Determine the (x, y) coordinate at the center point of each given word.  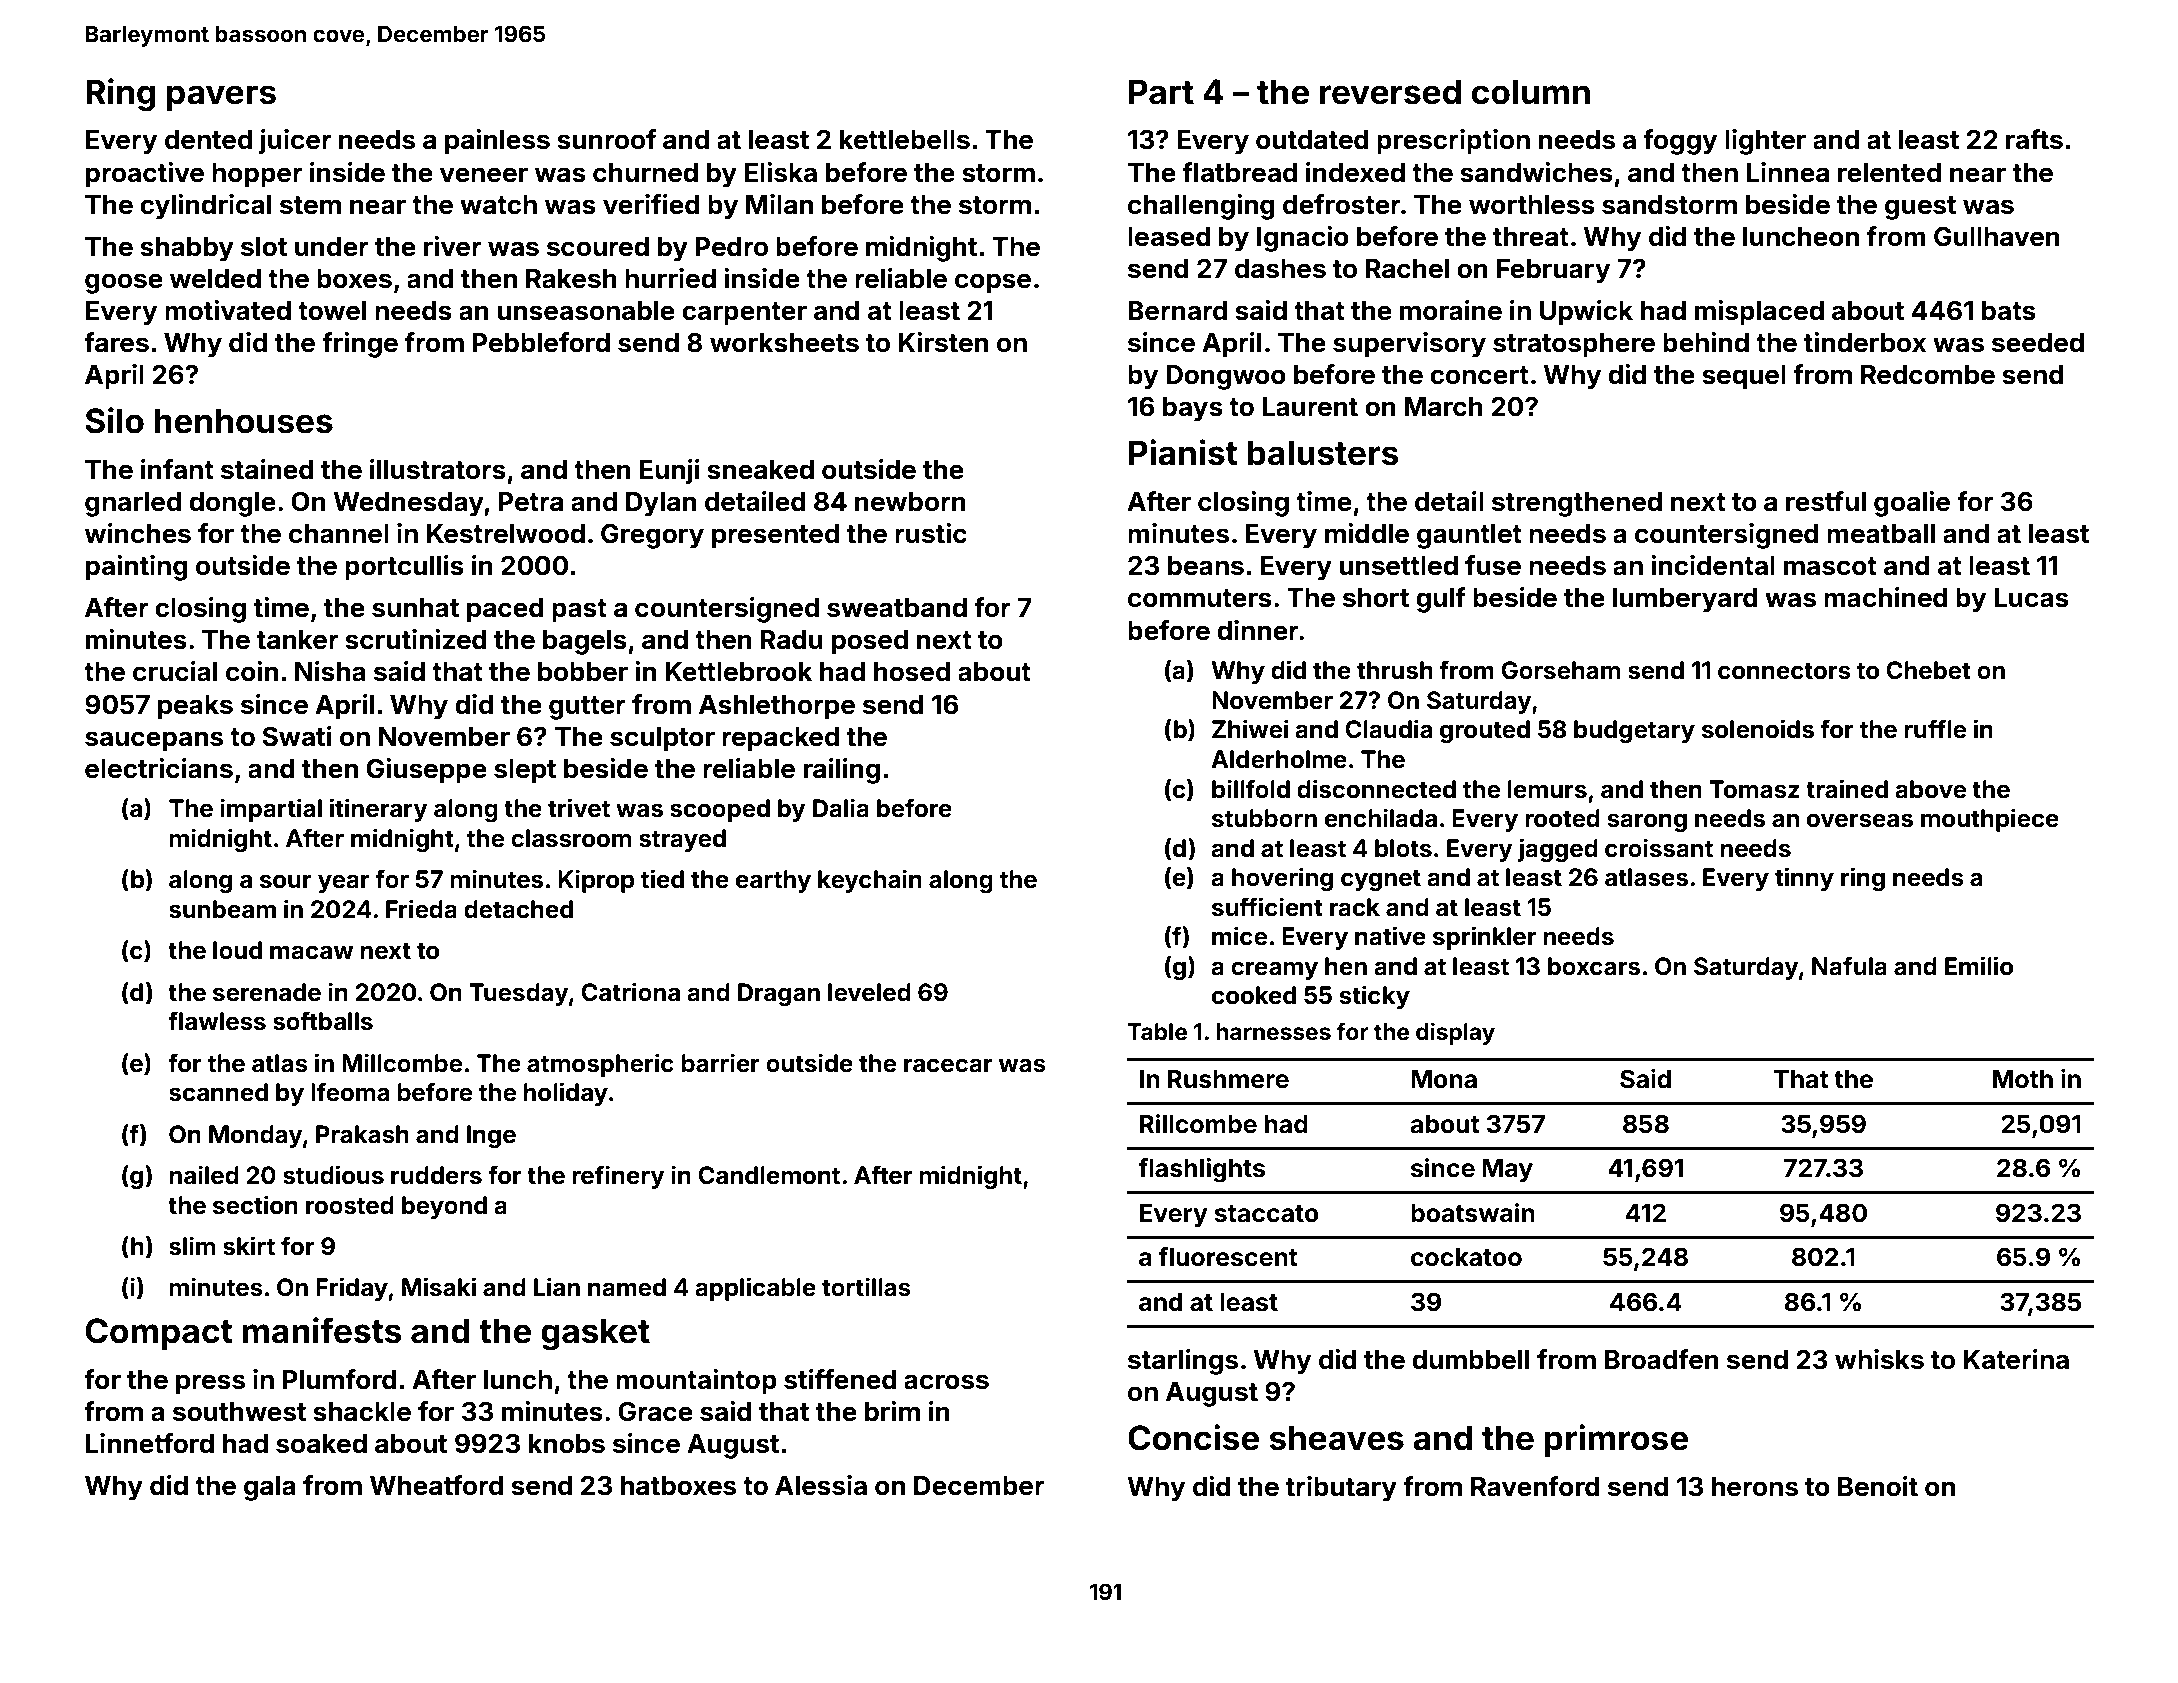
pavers (221, 98)
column (1531, 92)
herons (1755, 1487)
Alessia (821, 1485)
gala (270, 1488)
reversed (1390, 92)
